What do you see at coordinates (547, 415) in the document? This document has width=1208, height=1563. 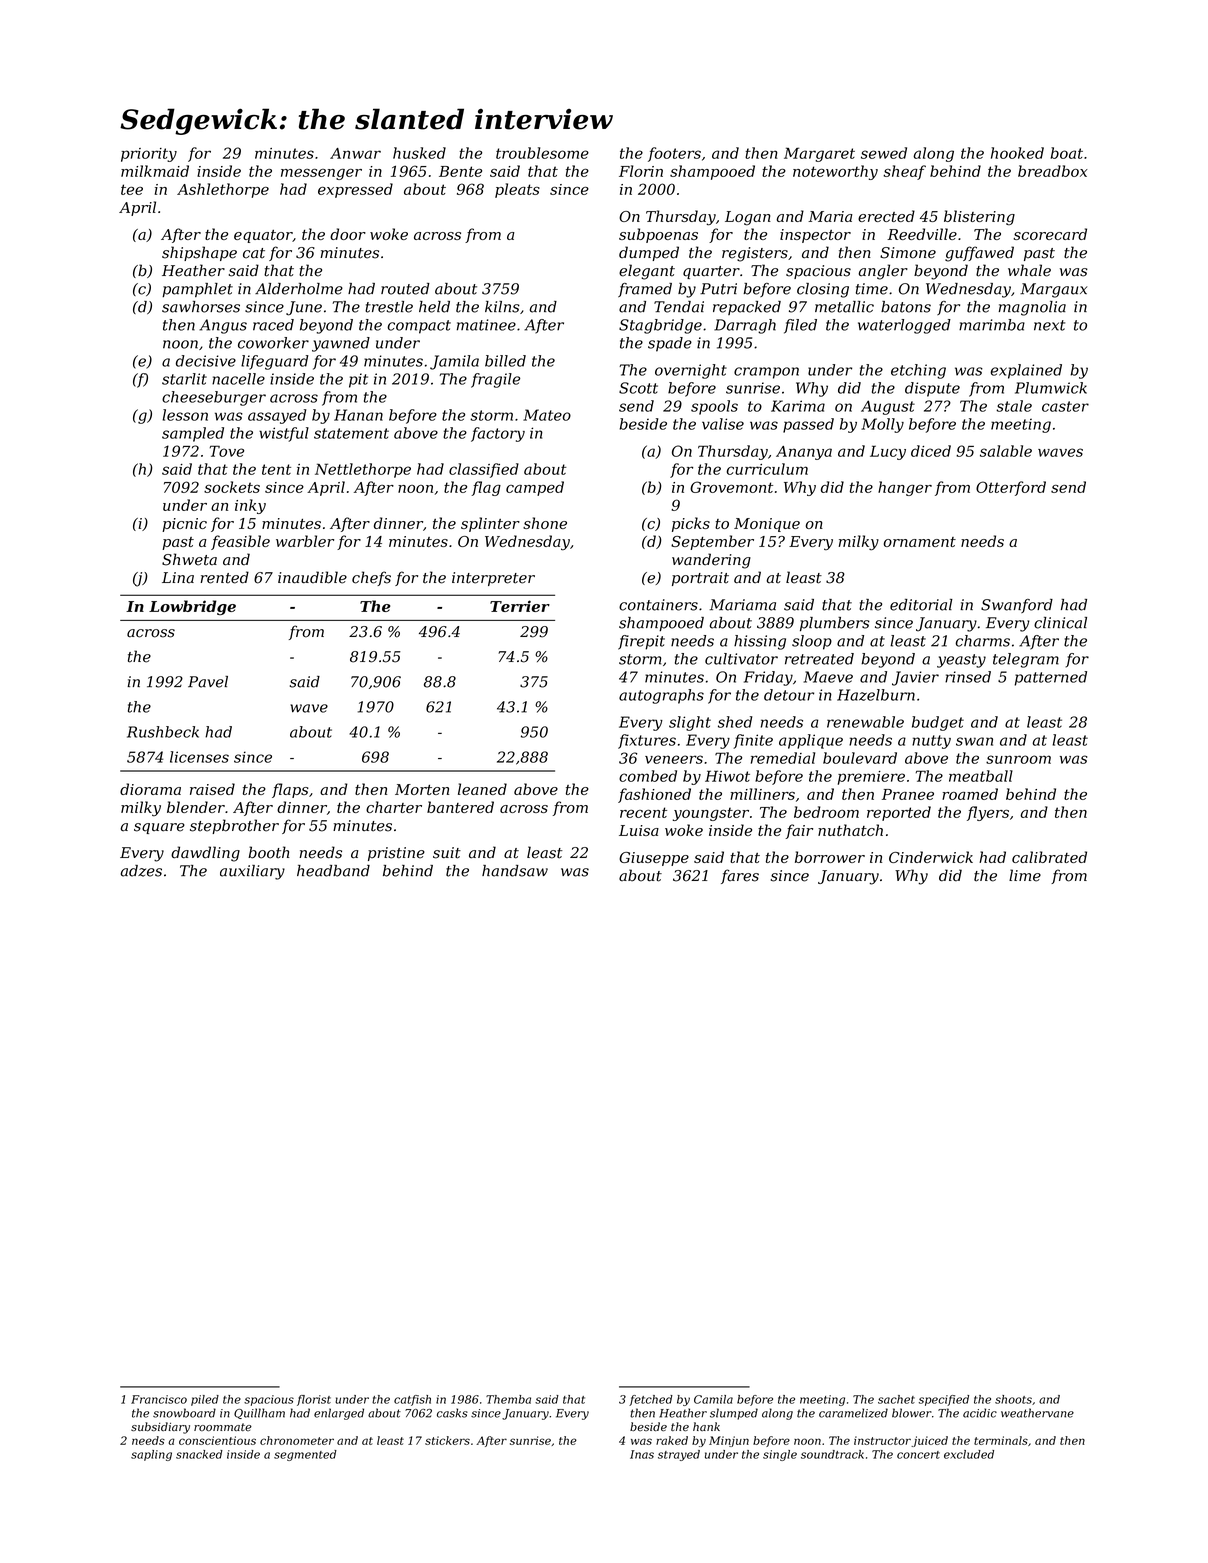 I see `Mateo` at bounding box center [547, 415].
